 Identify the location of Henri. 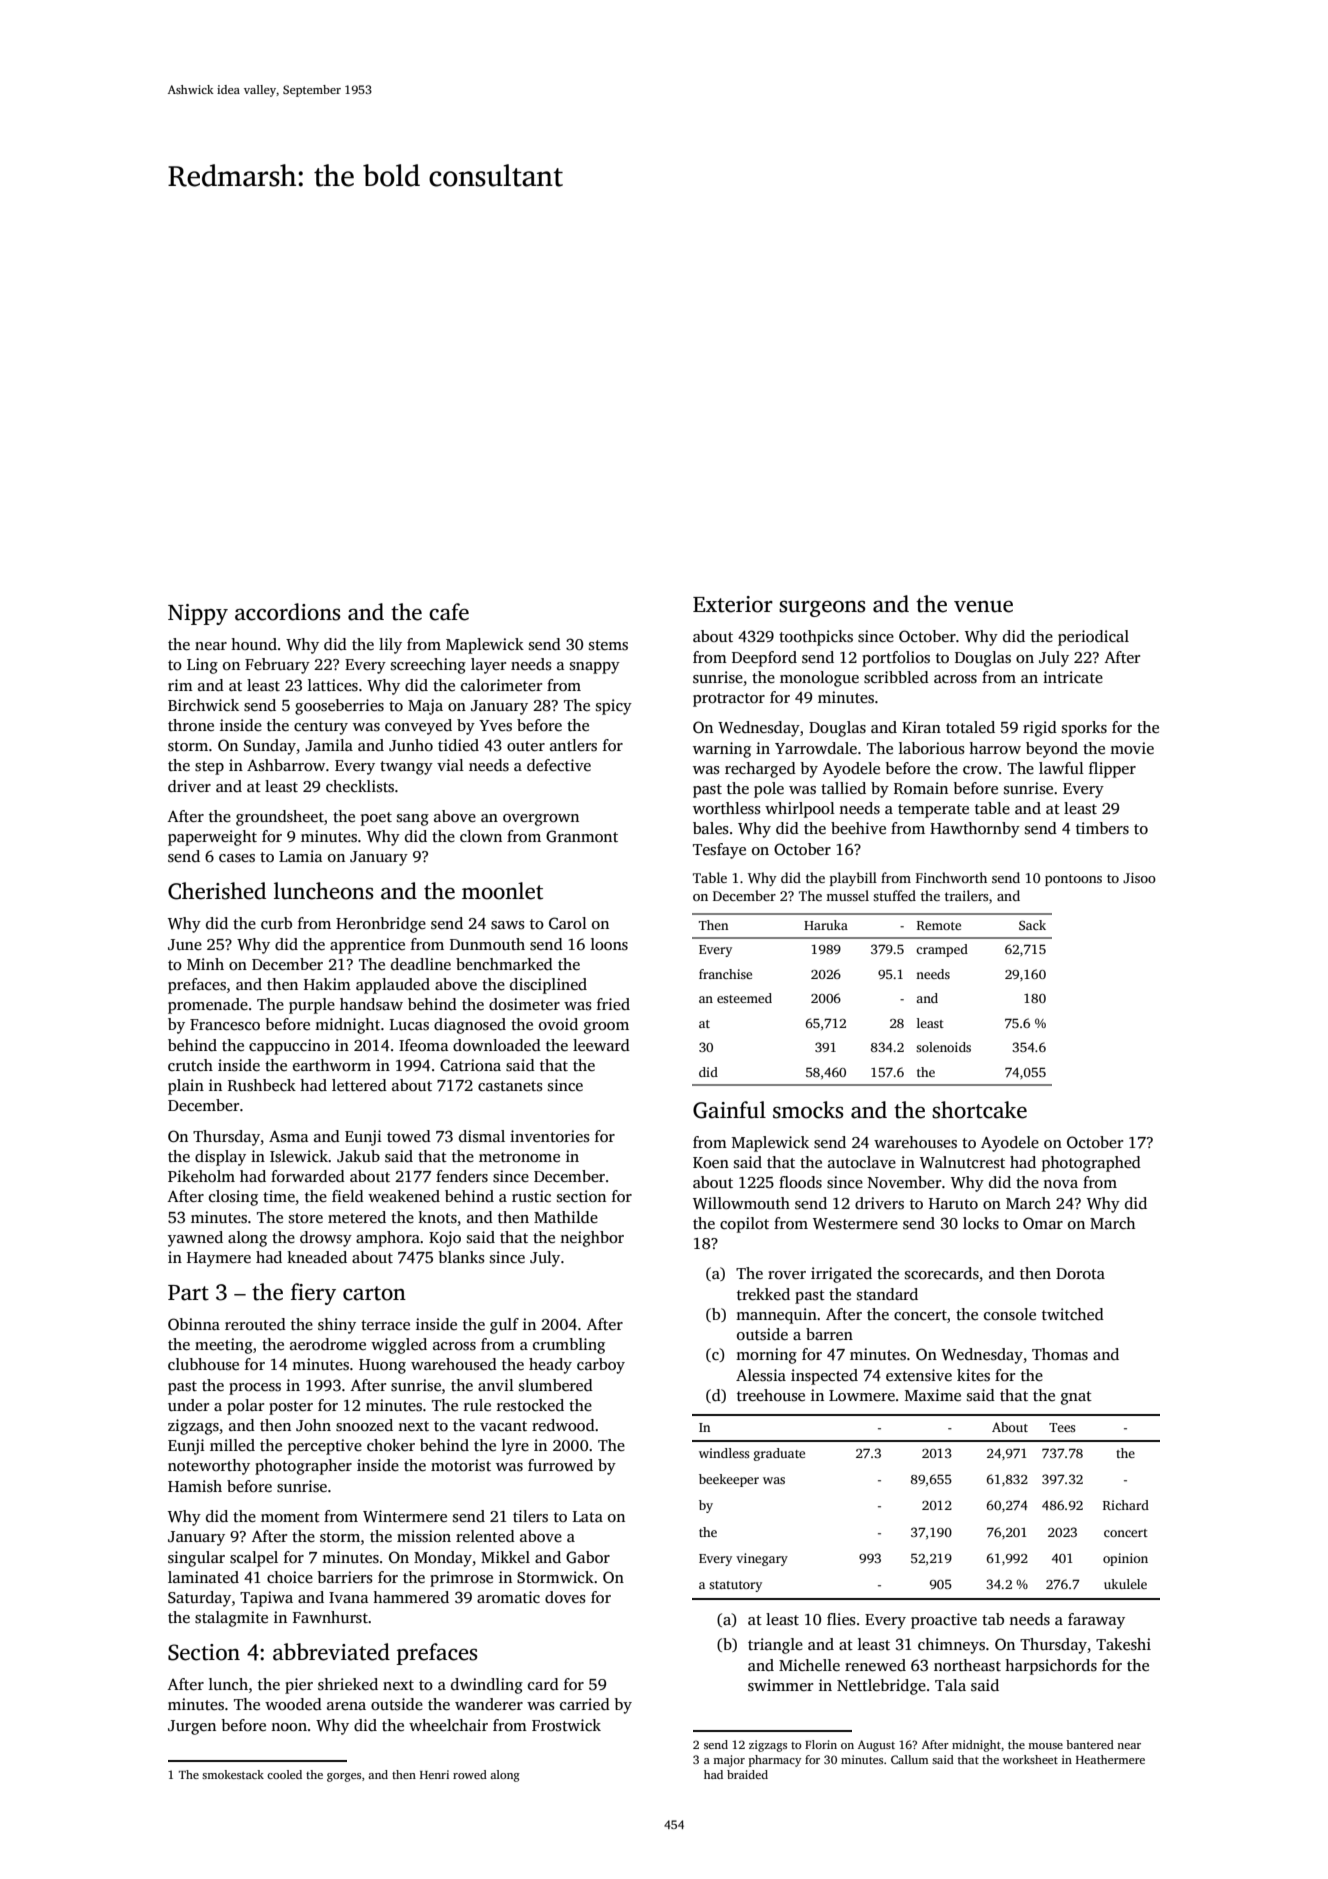
(434, 1774).
